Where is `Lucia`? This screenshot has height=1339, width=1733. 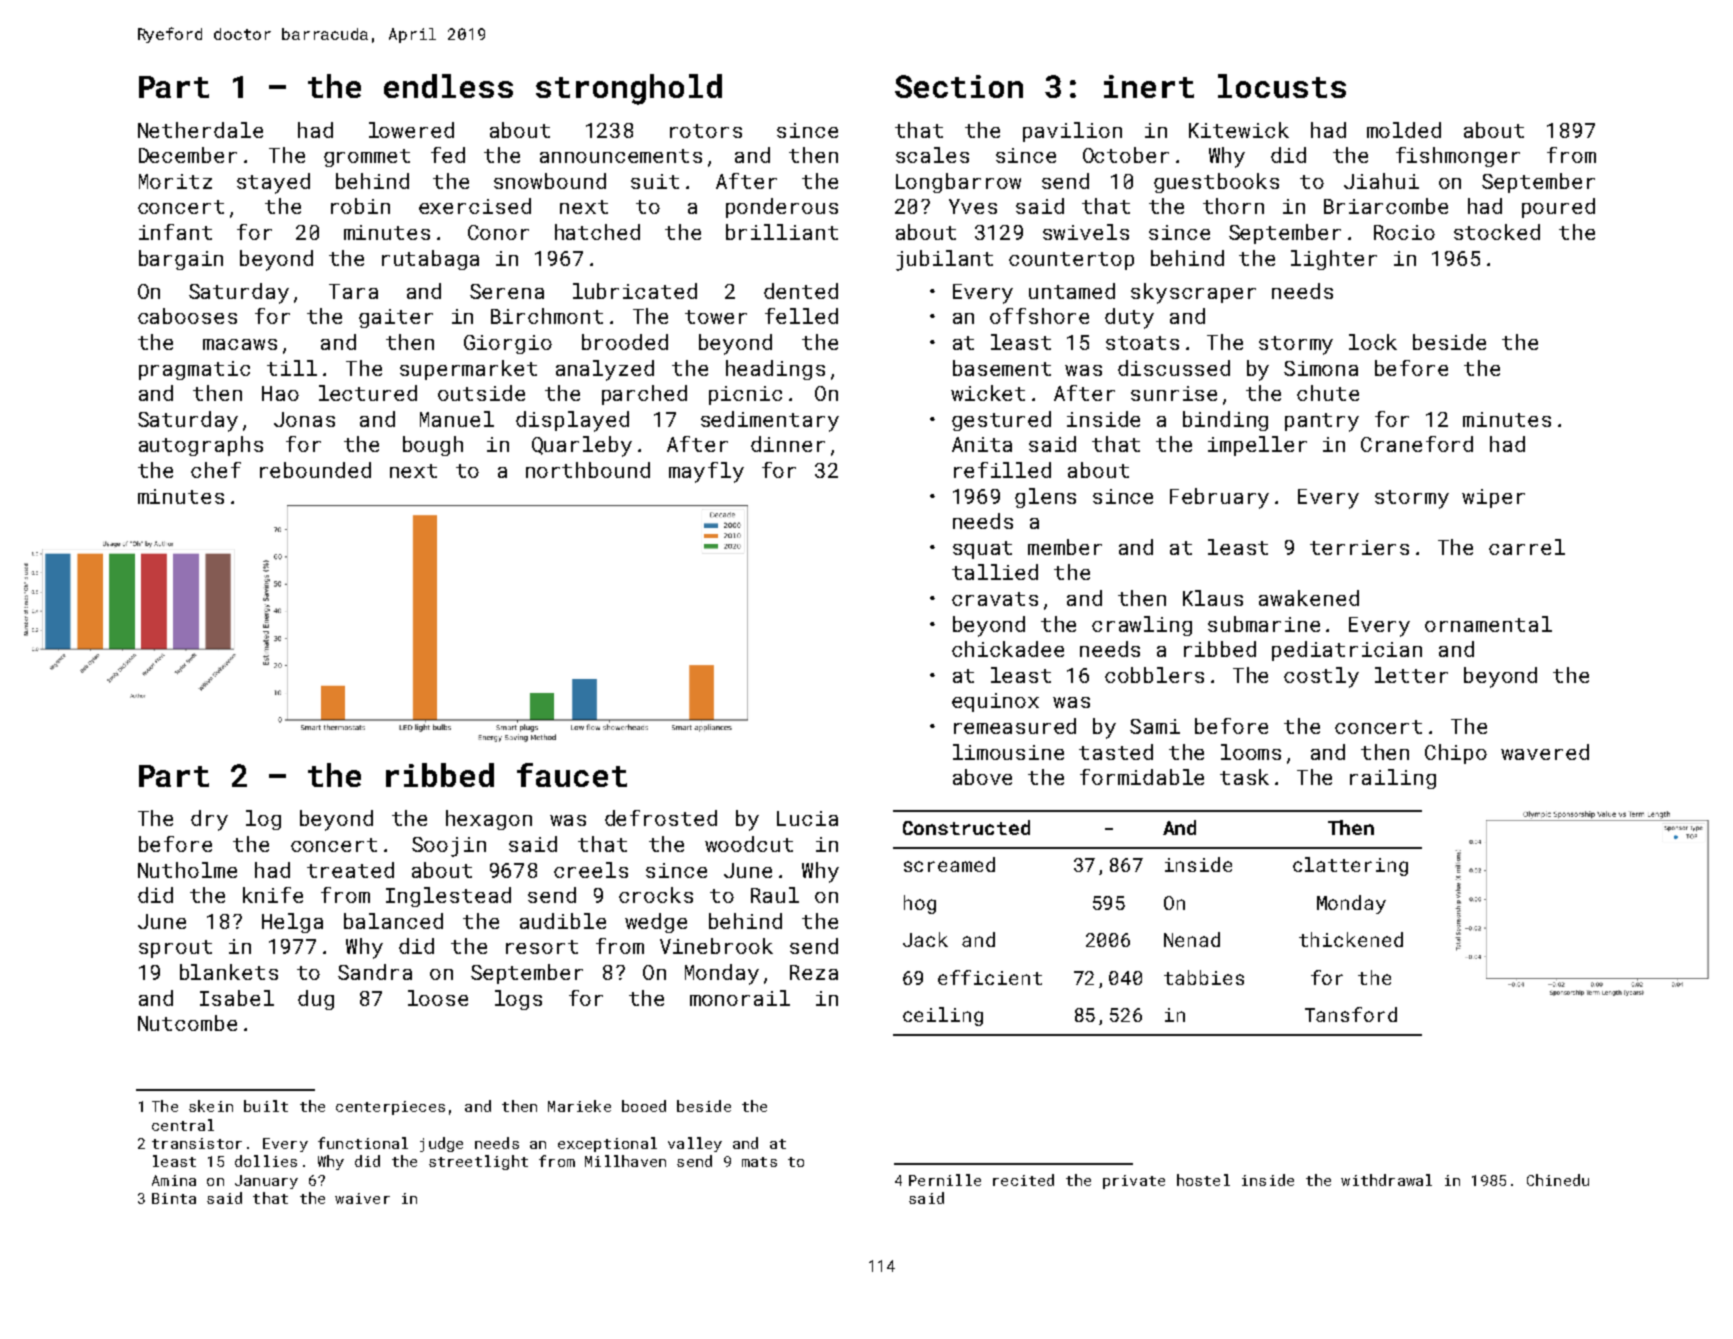 Lucia is located at coordinates (807, 818).
